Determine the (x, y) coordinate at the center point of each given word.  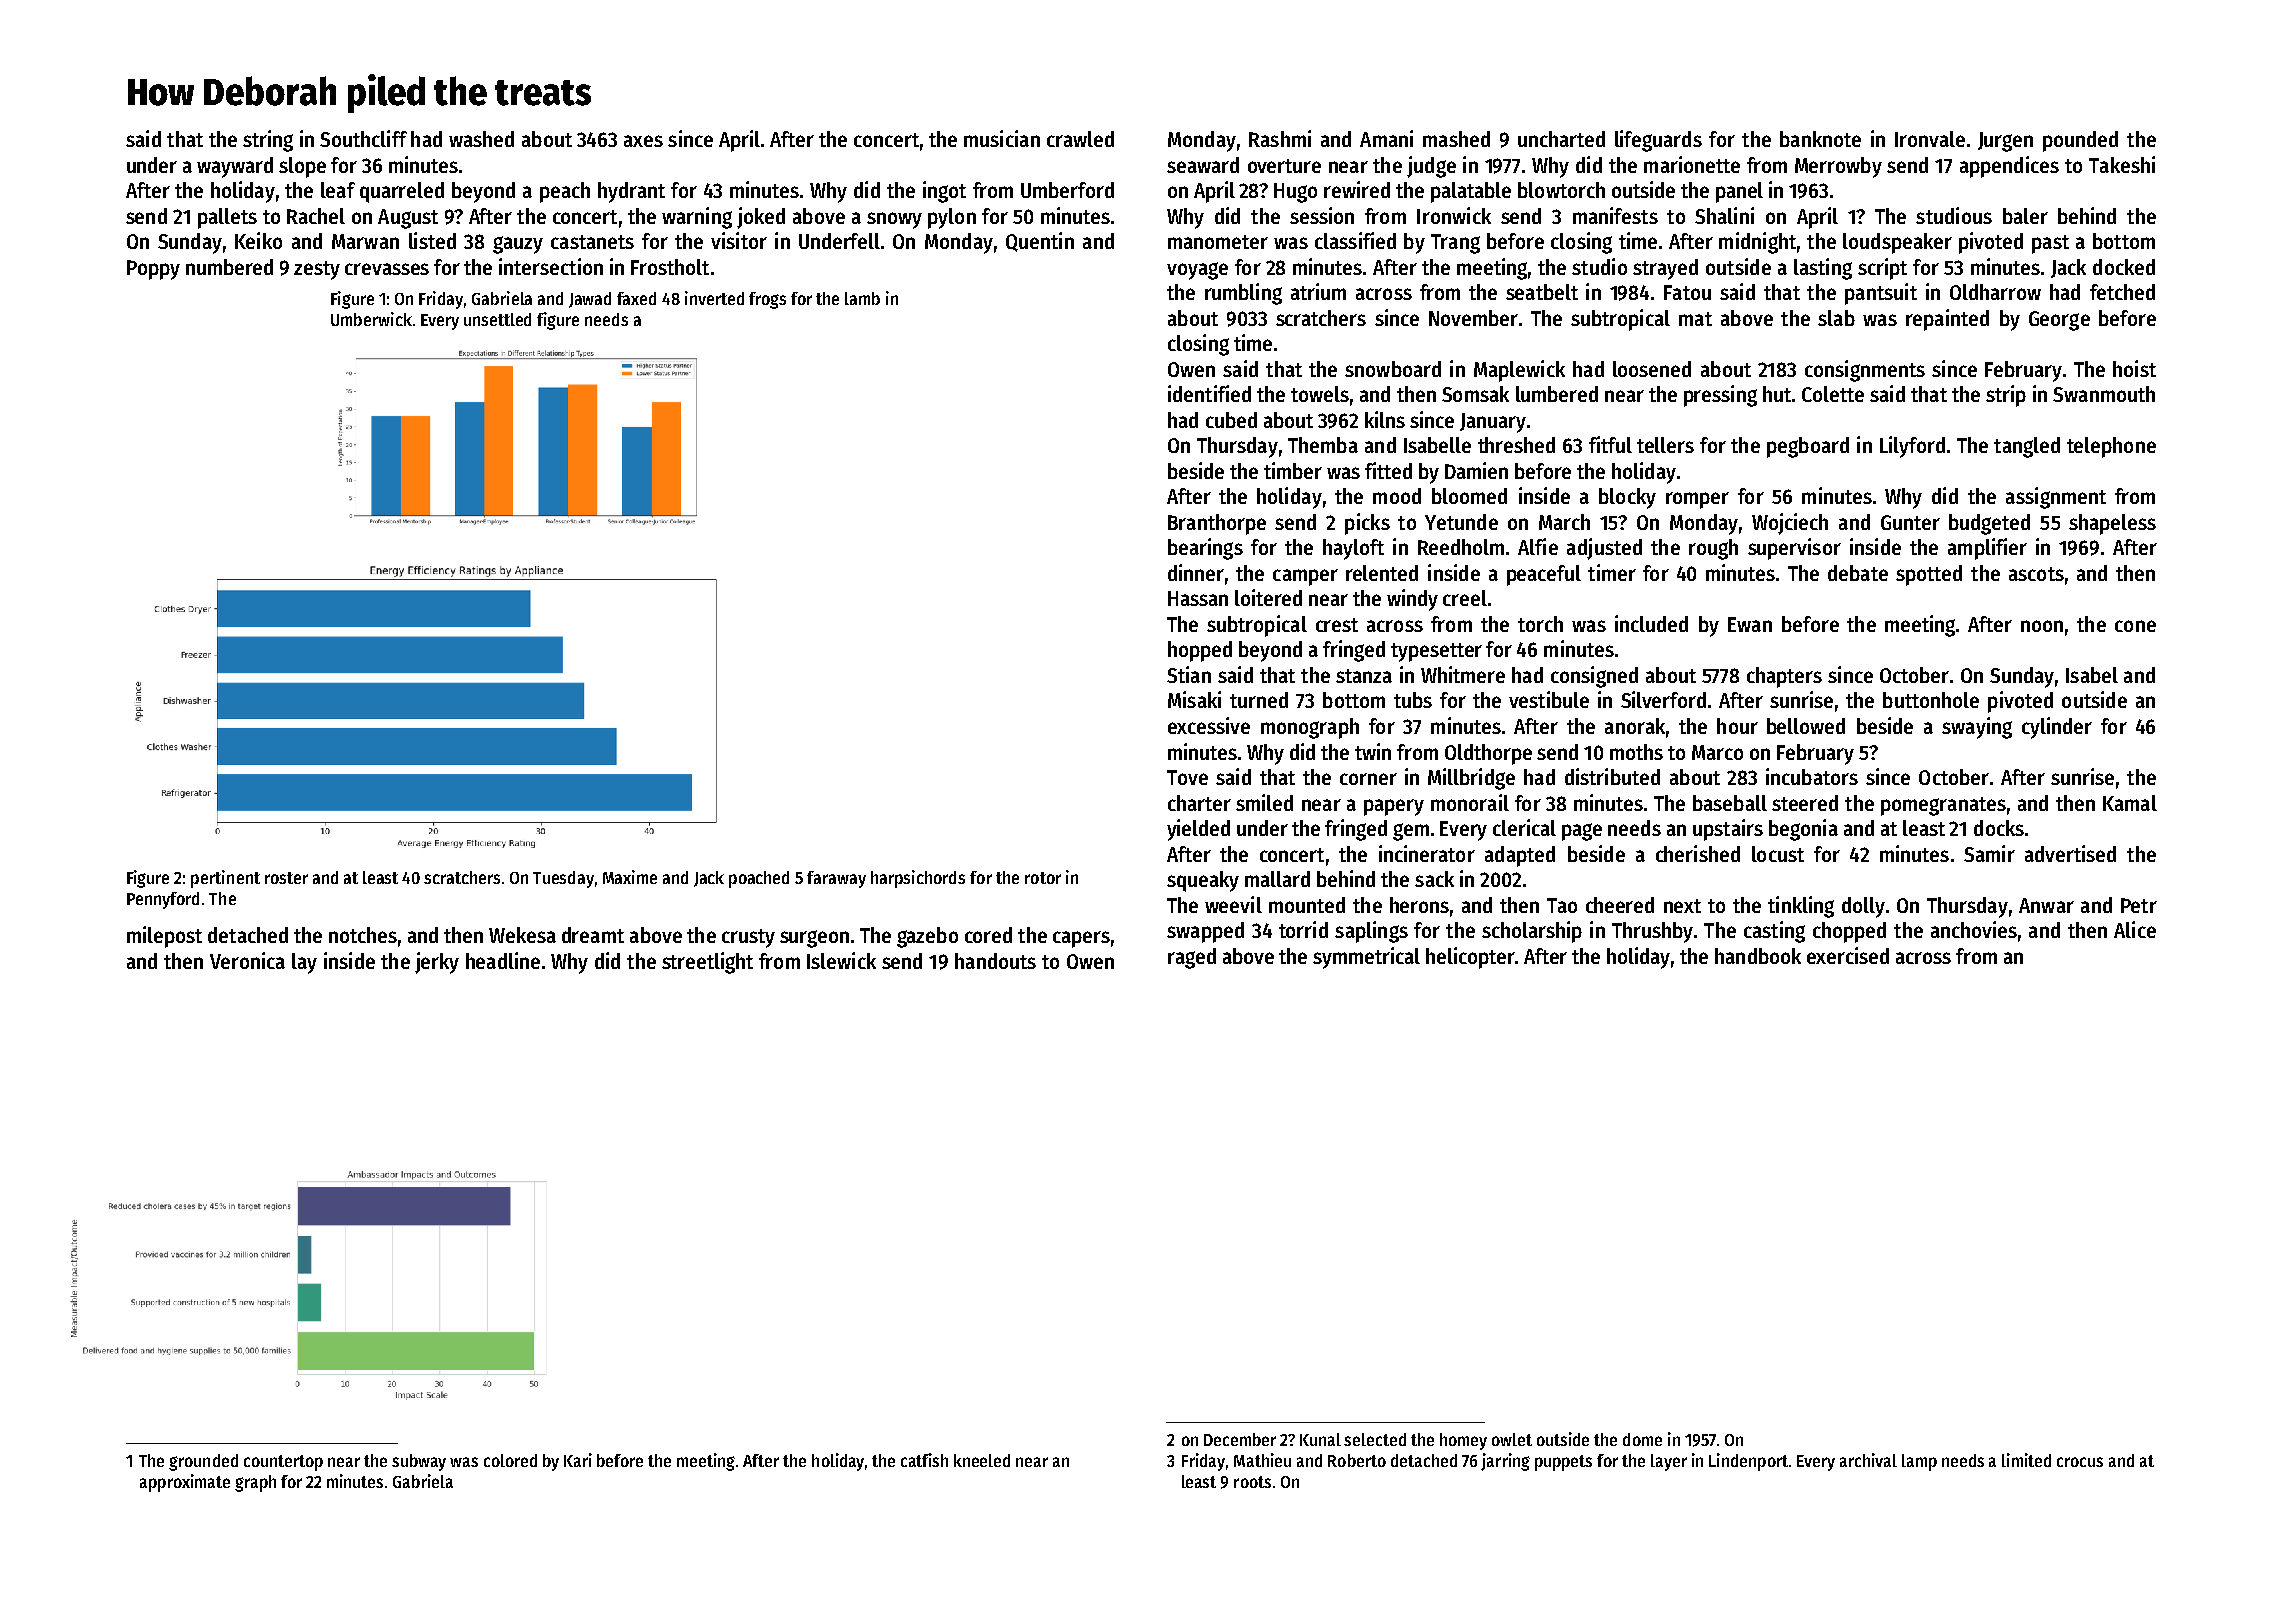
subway (419, 1462)
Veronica (247, 960)
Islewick (841, 960)
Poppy (153, 270)
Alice (2135, 929)
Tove (1187, 777)
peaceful (1544, 575)
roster (286, 878)
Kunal (1320, 1439)
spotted (1929, 575)
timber (1293, 470)
